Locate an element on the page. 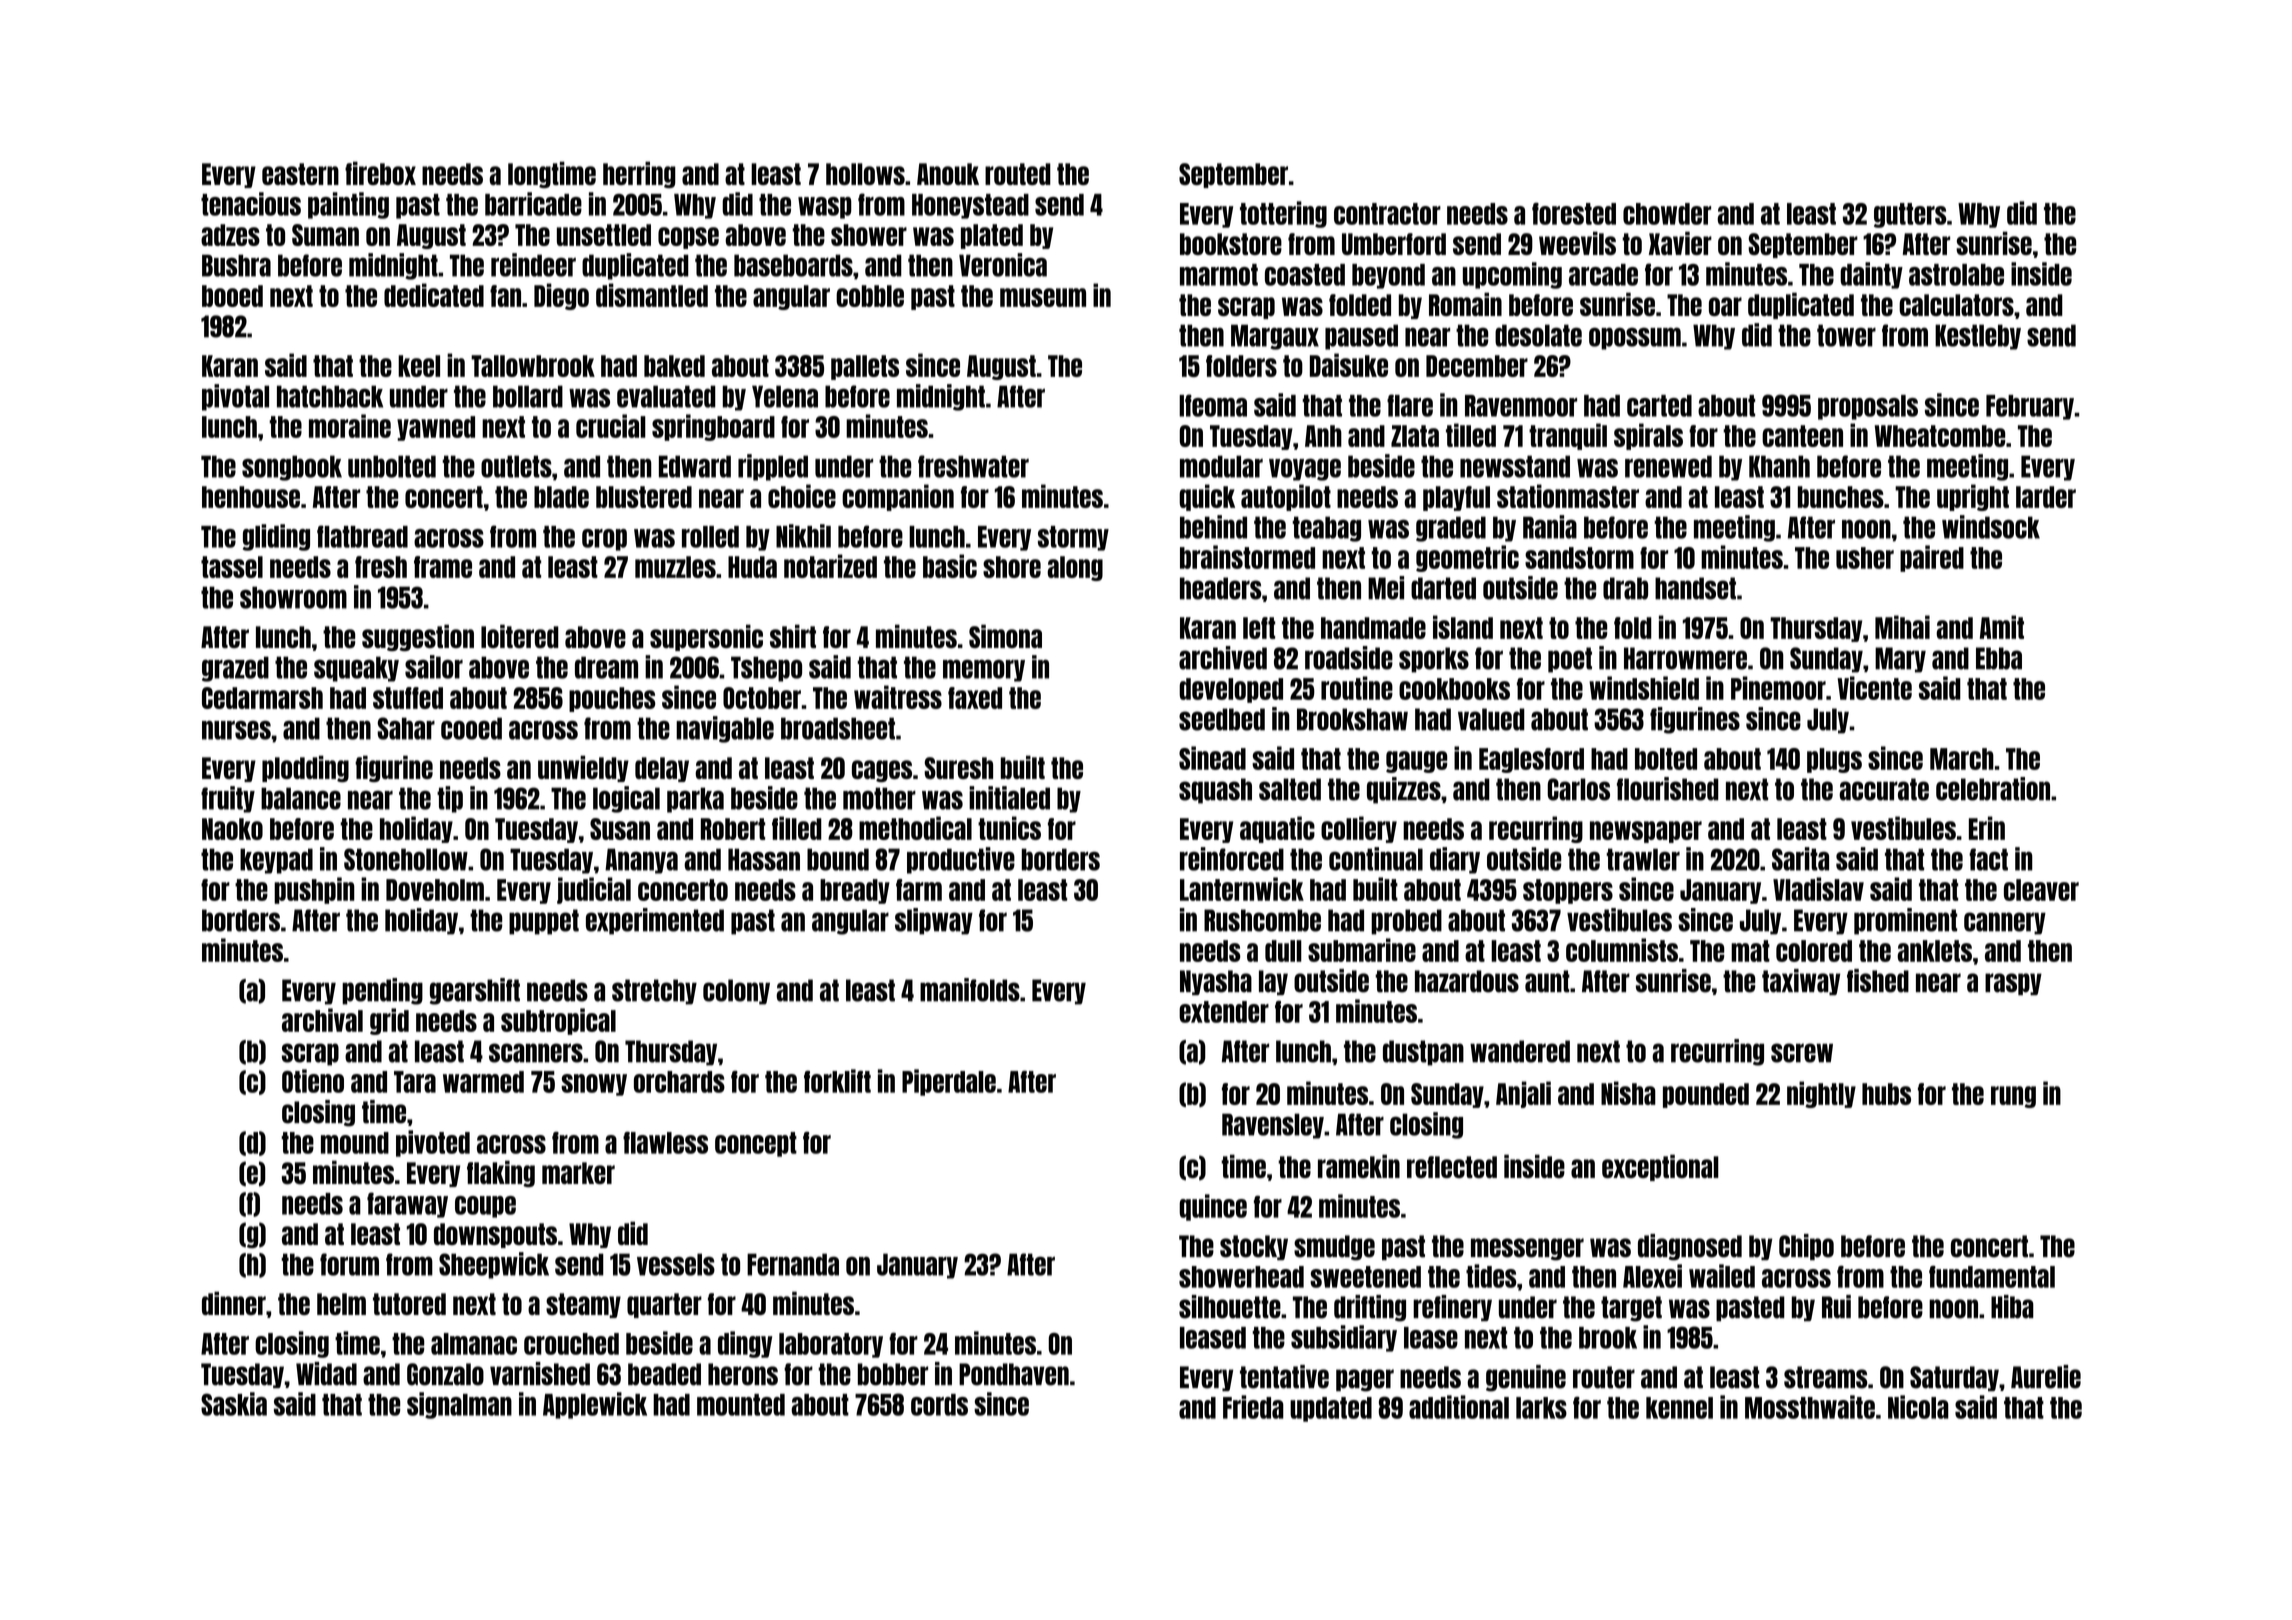 This page has height=1620, width=2292. herring is located at coordinates (639, 174).
